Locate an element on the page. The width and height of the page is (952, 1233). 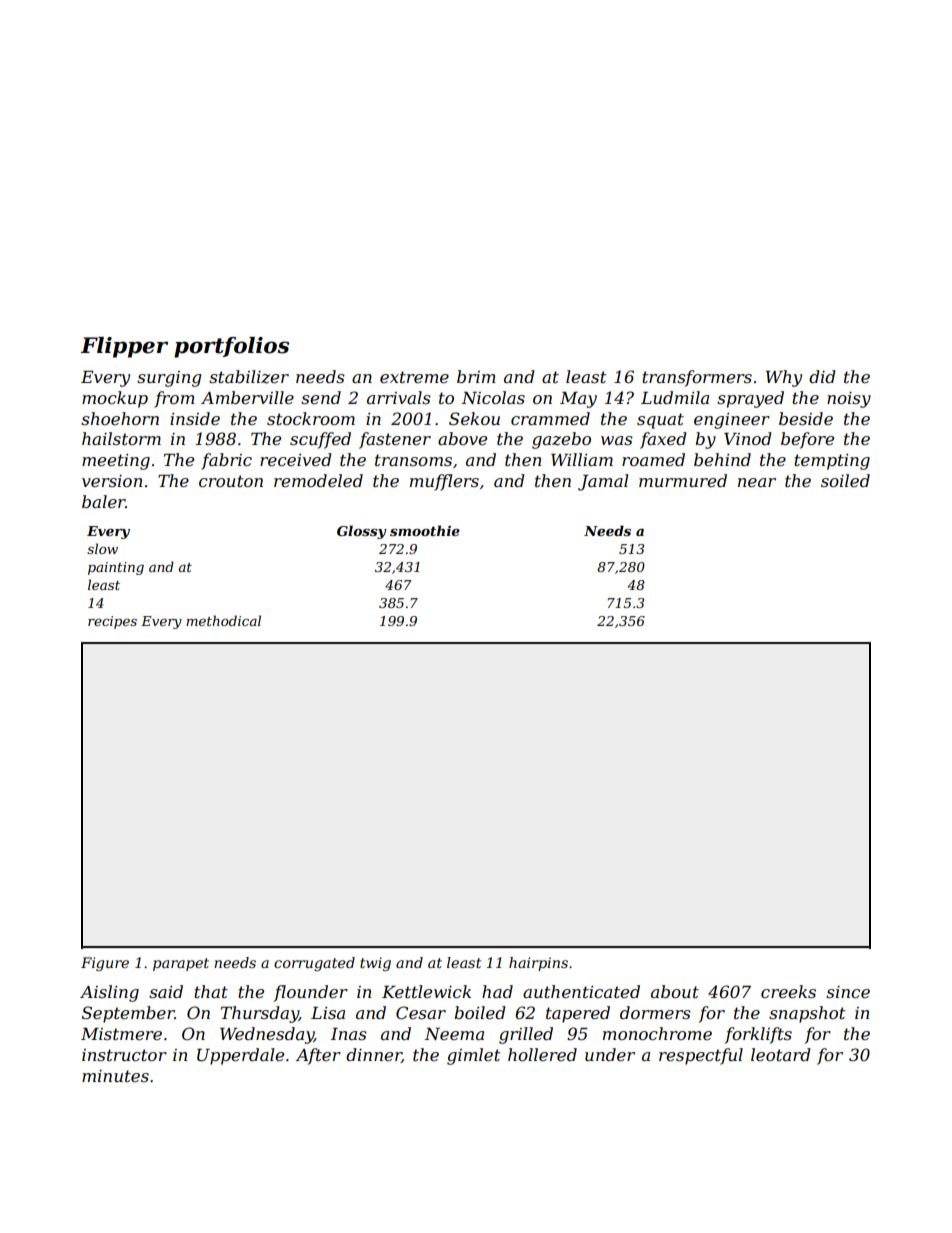
hollered is located at coordinates (542, 1054).
